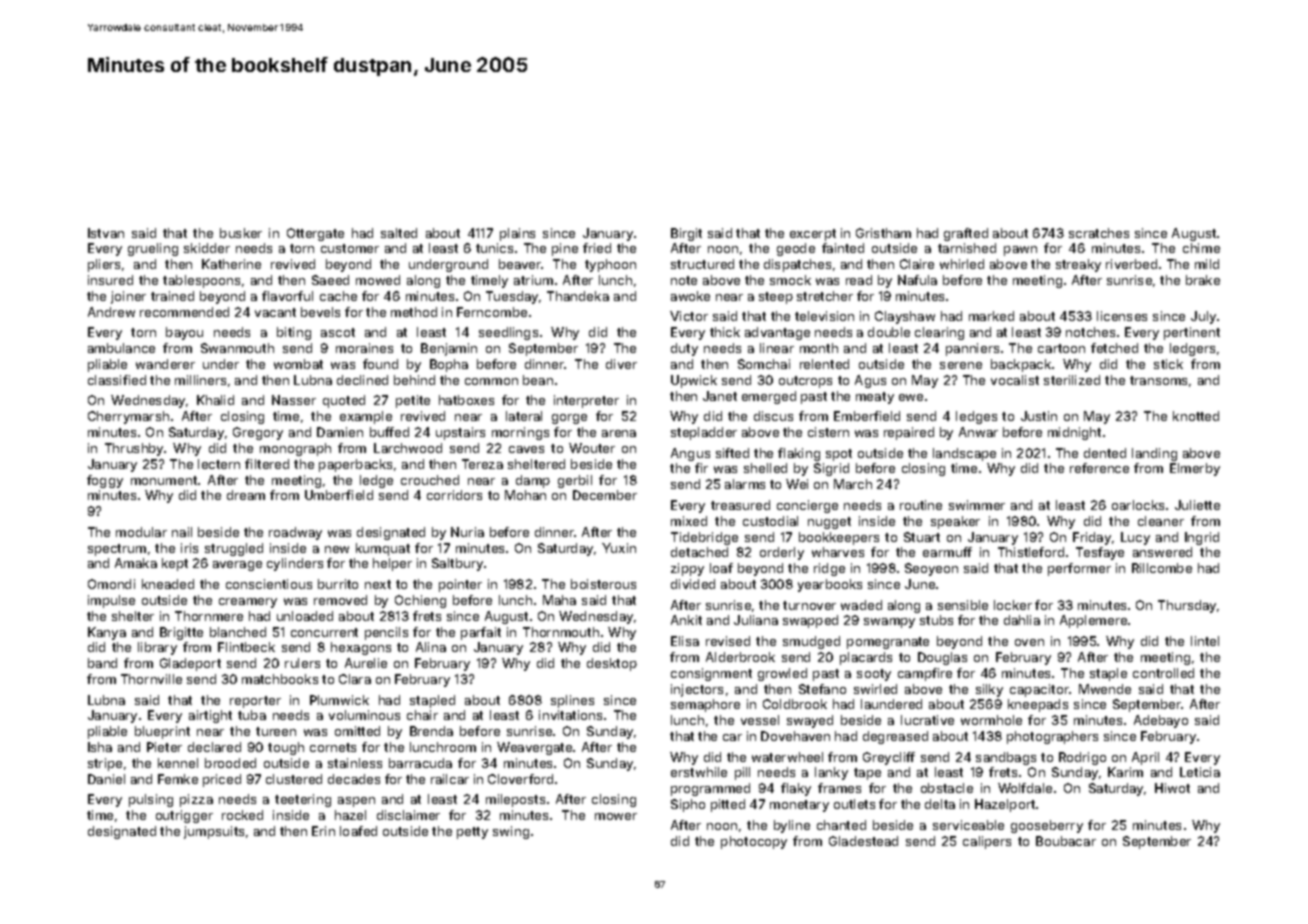  I want to click on tablespoons, so click(201, 281).
